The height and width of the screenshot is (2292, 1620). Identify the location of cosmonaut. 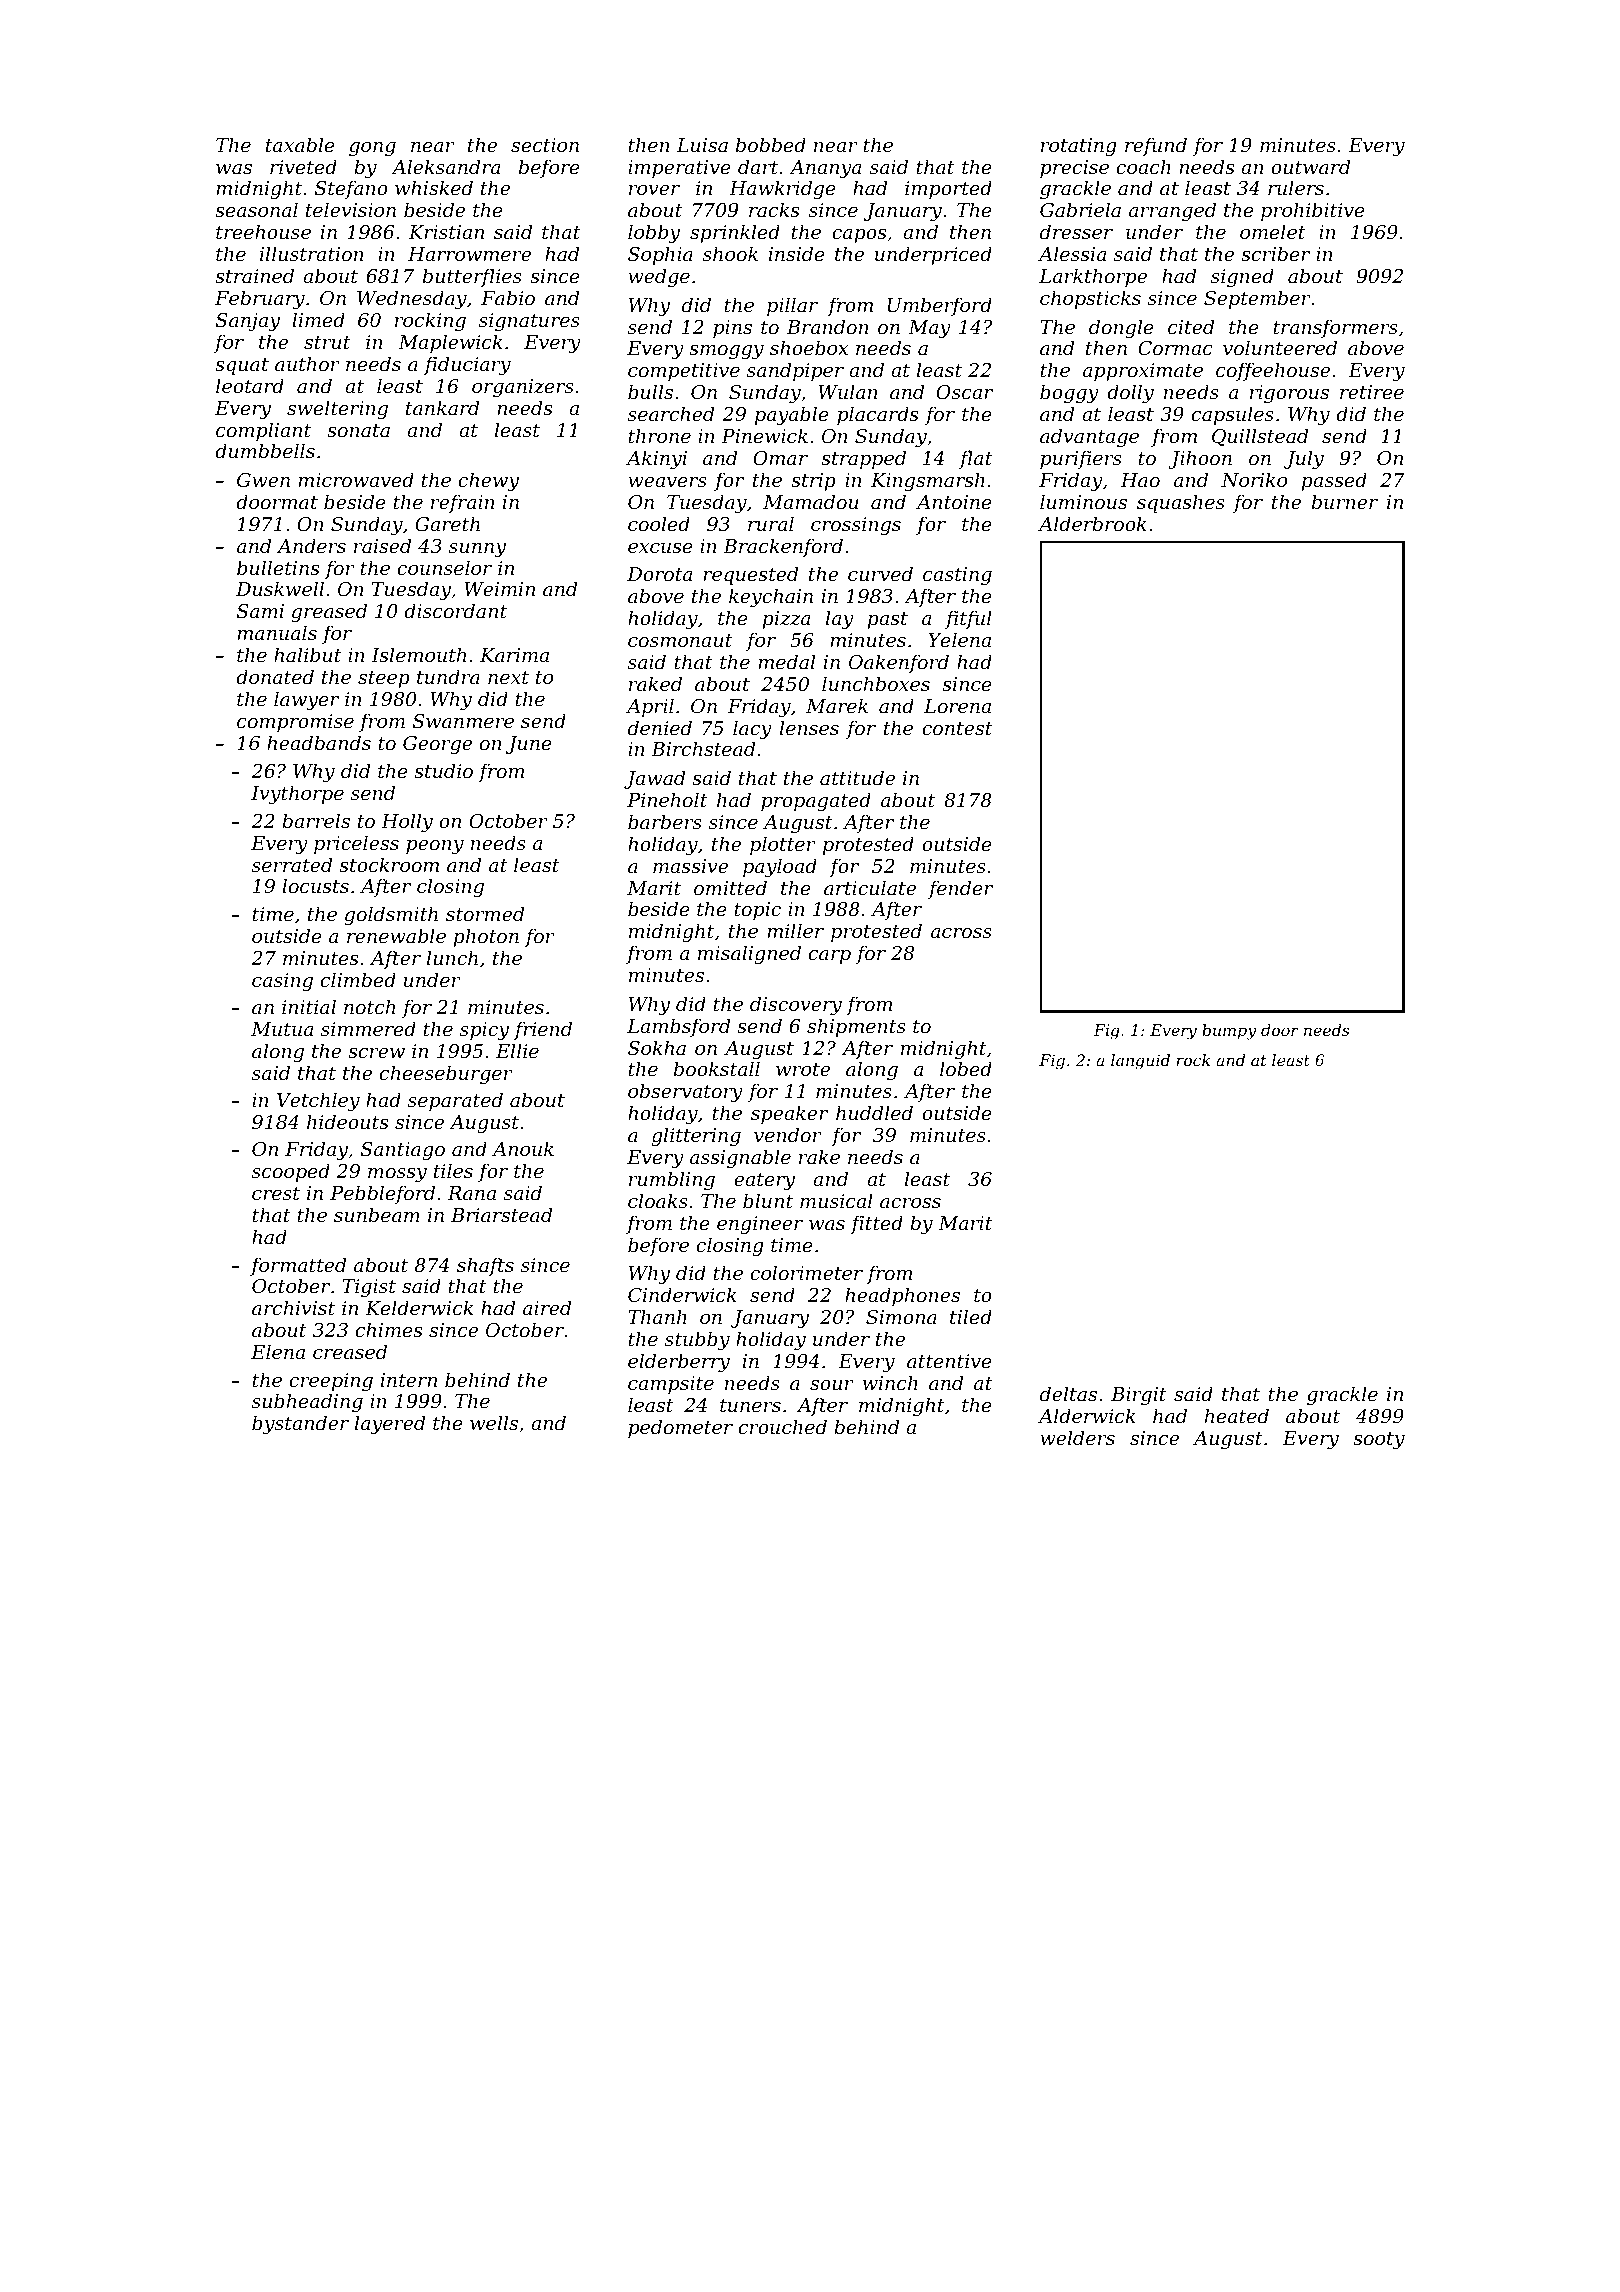
(680, 640).
